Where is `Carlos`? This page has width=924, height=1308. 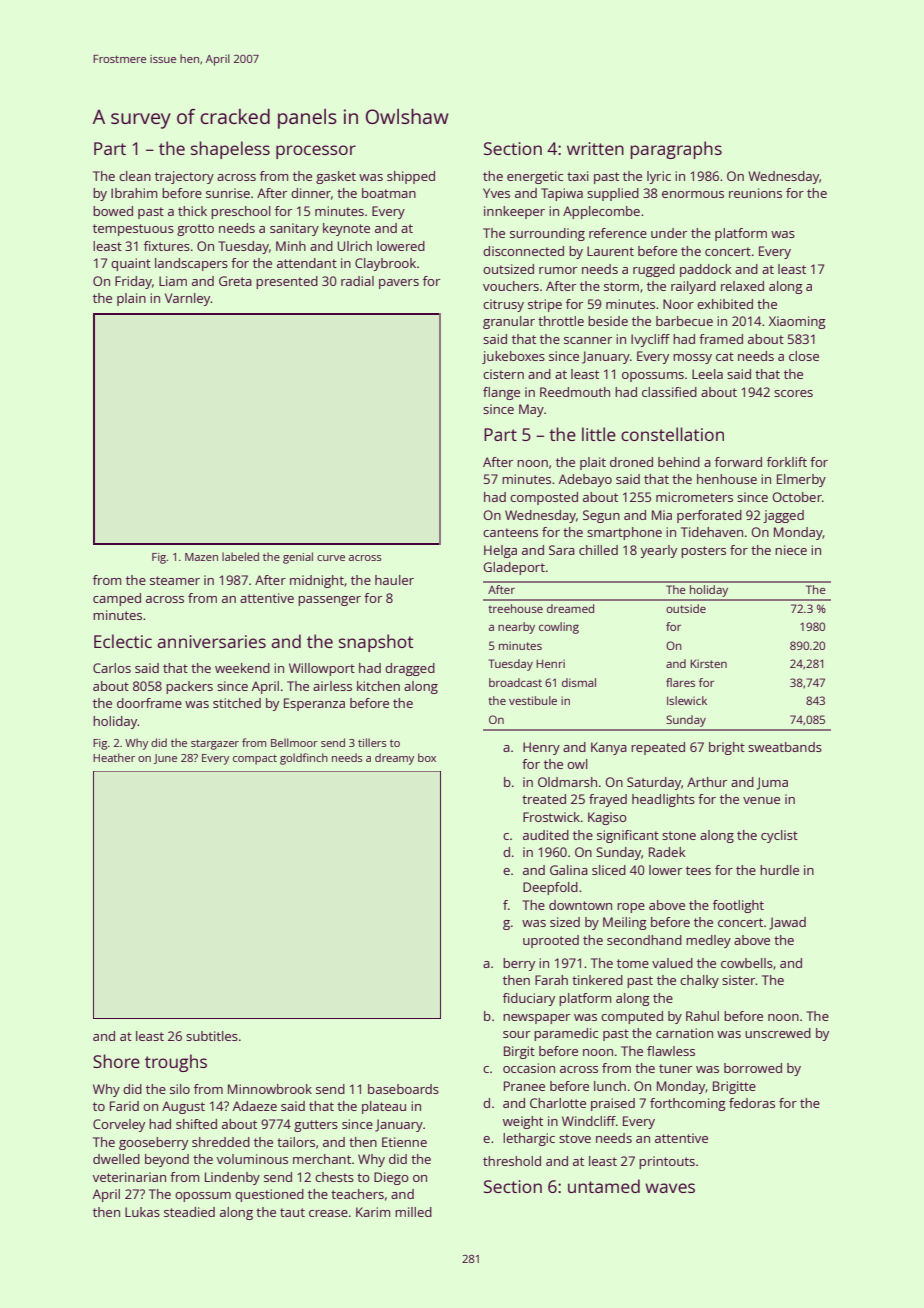 Carlos is located at coordinates (112, 668).
